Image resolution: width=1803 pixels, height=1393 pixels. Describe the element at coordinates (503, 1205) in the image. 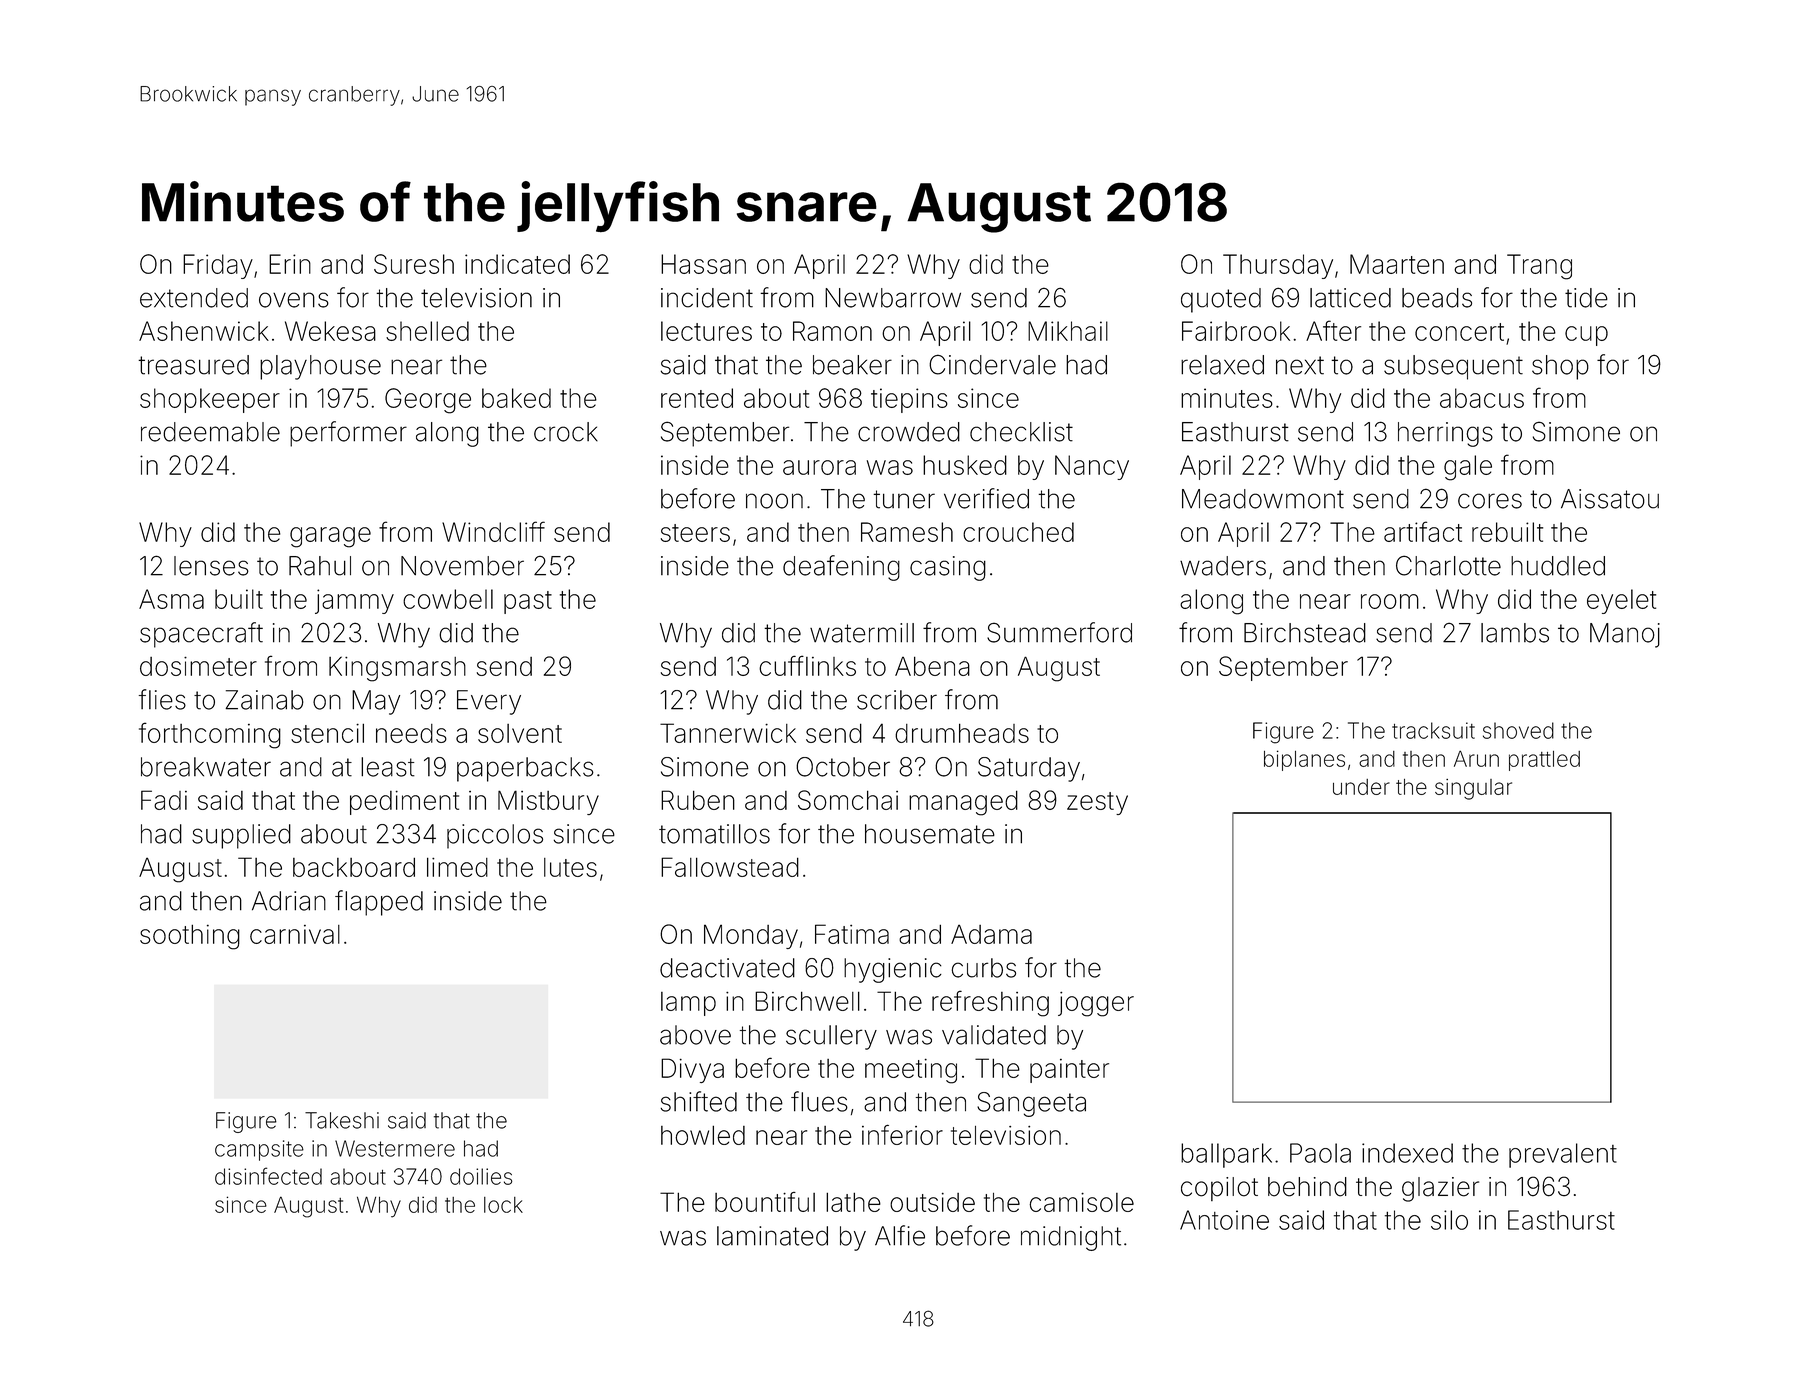

I see `lock` at that location.
